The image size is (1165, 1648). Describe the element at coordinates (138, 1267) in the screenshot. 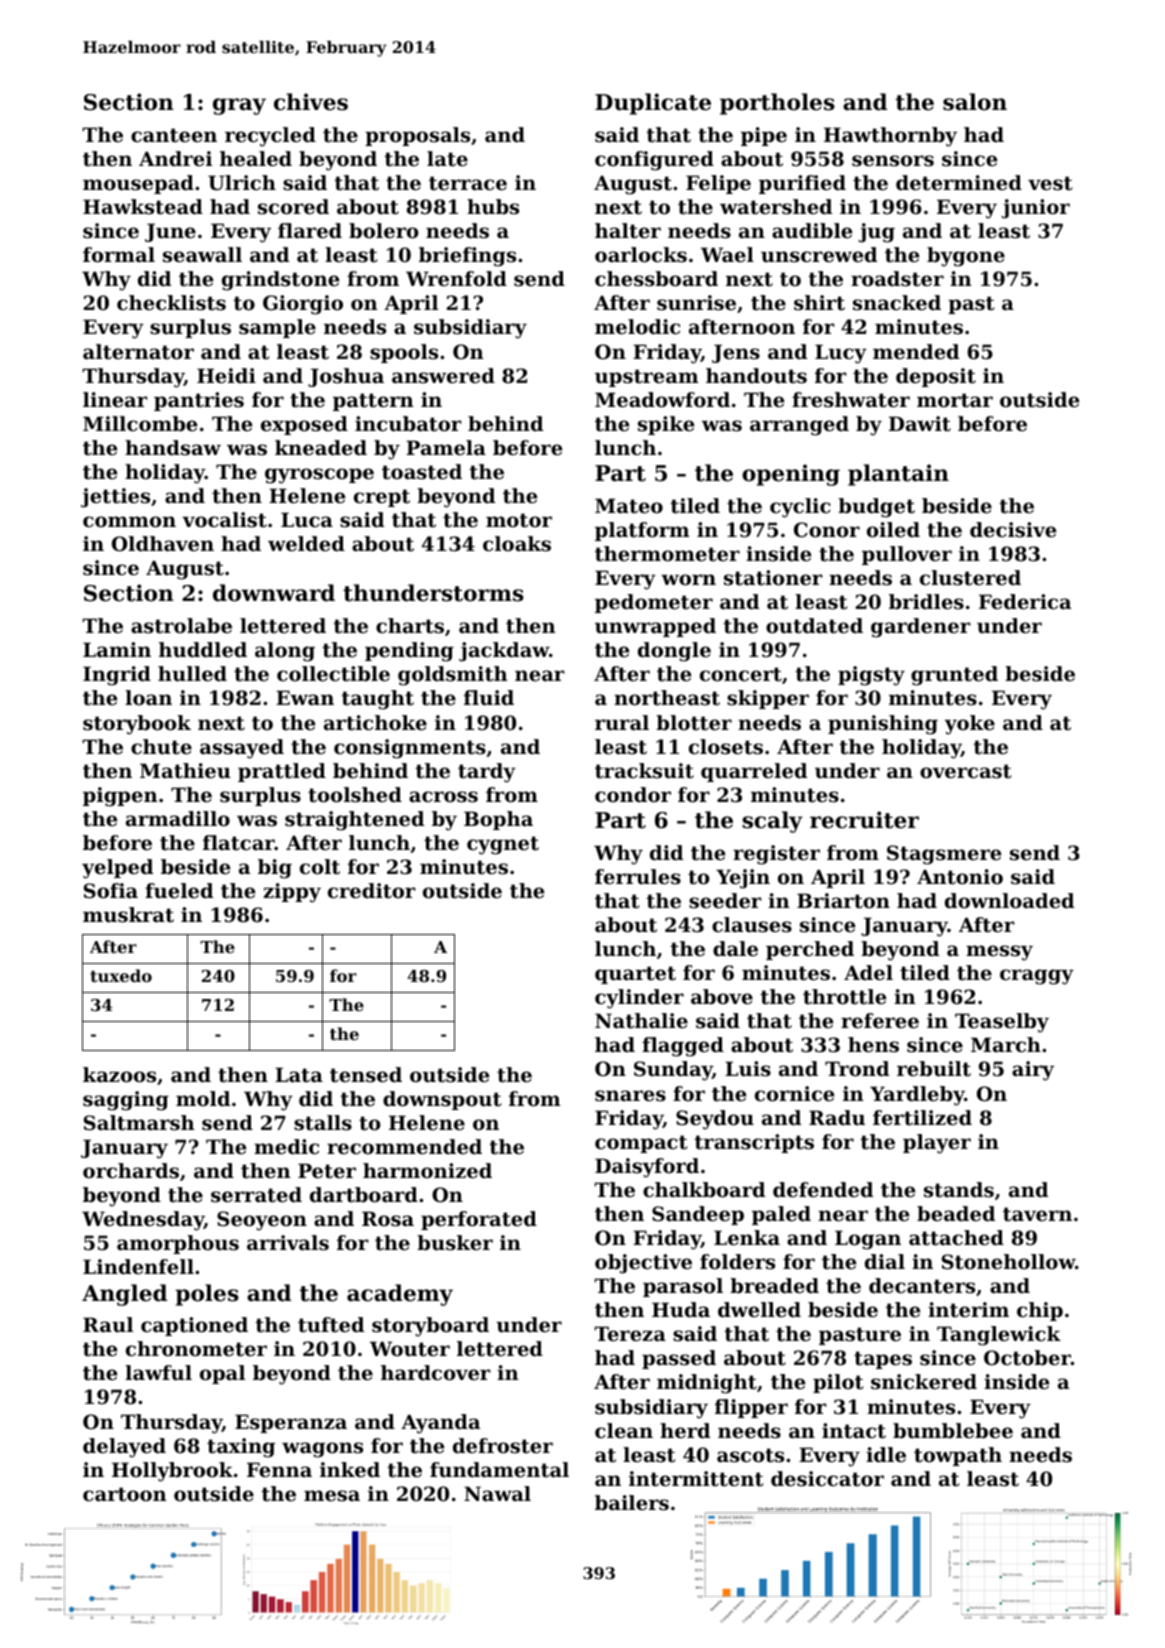

I see `Lindenfell` at that location.
